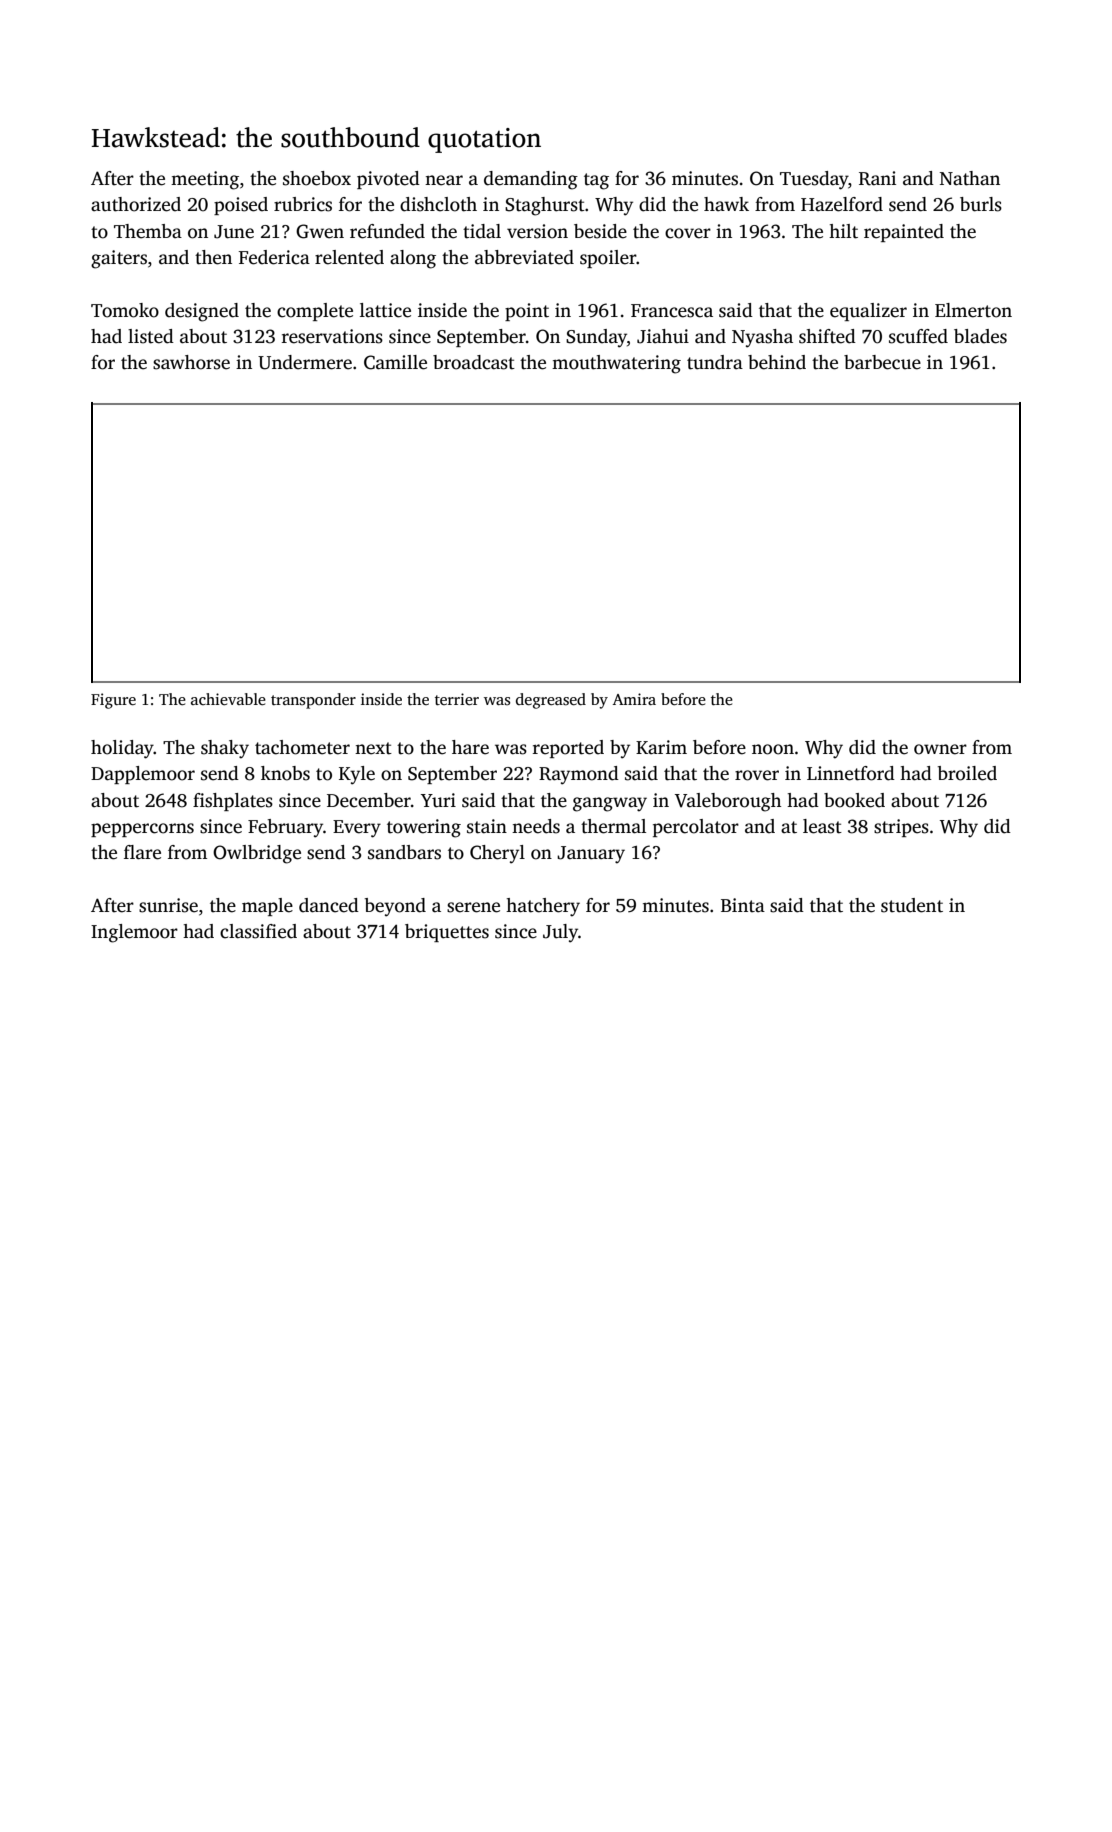 The width and height of the page is (1112, 1832). I want to click on sawhorse, so click(191, 362).
